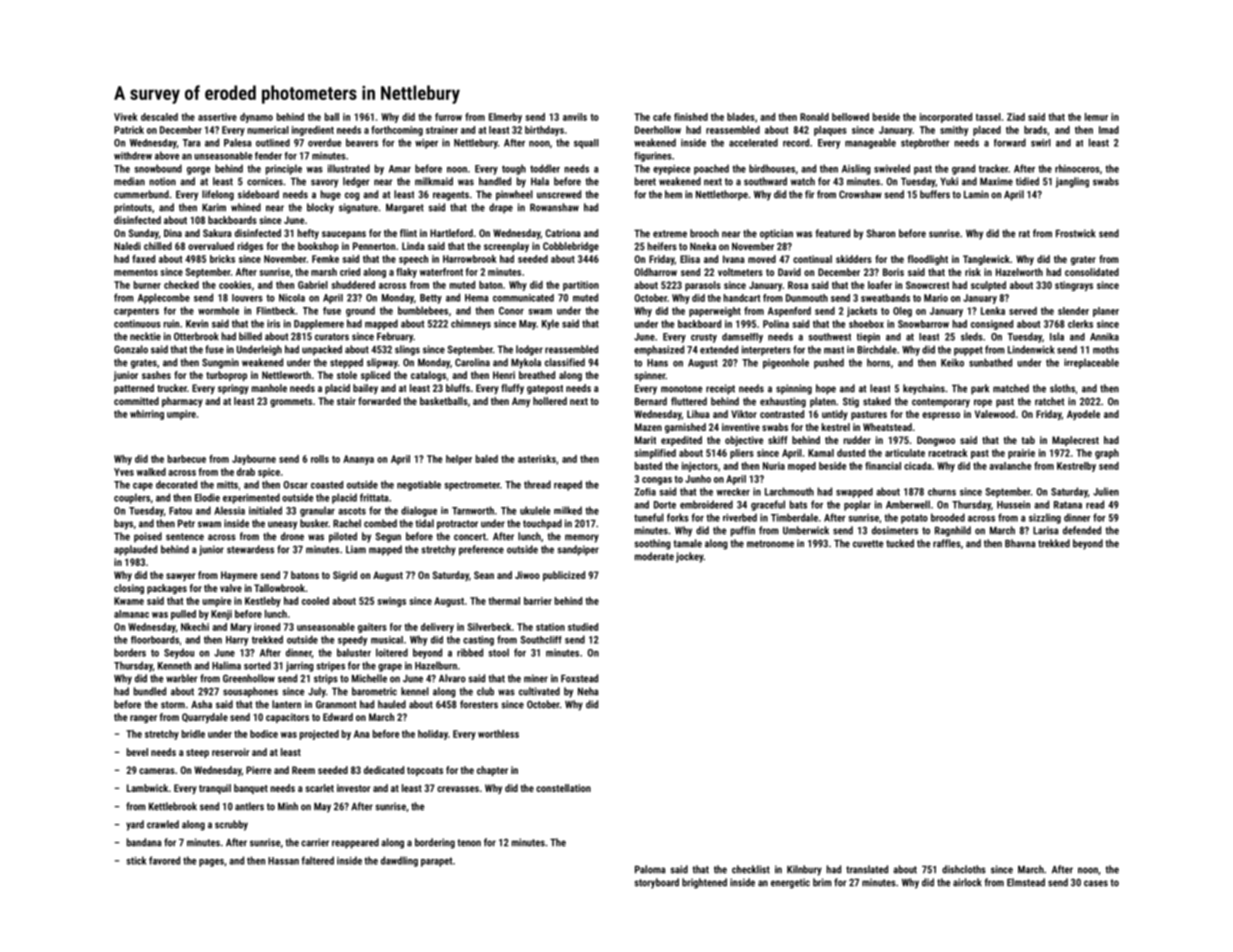 The width and height of the document is (1233, 952). Describe the element at coordinates (489, 627) in the document. I see `Silverbeck` at that location.
